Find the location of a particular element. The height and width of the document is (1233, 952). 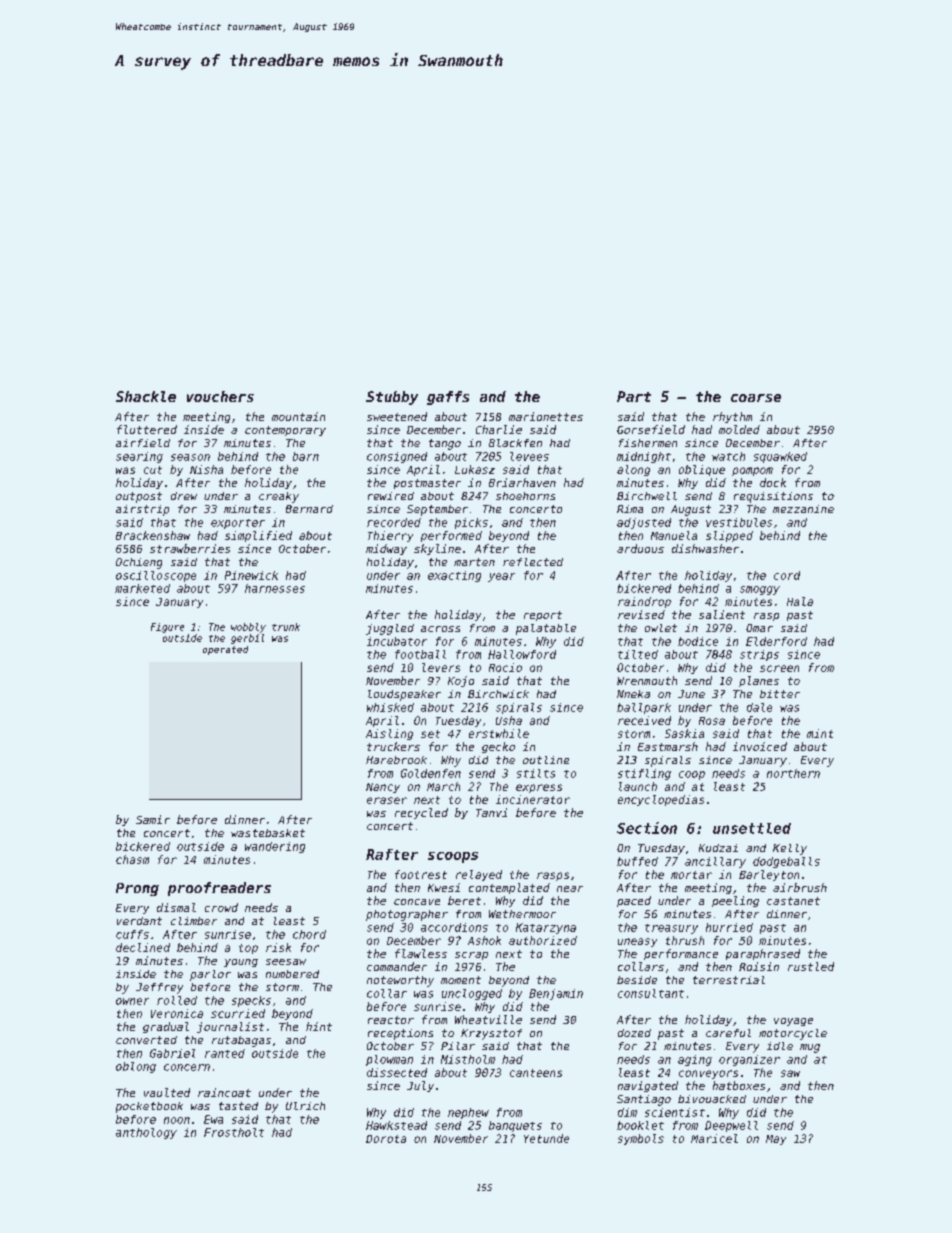

Kojo is located at coordinates (461, 681).
